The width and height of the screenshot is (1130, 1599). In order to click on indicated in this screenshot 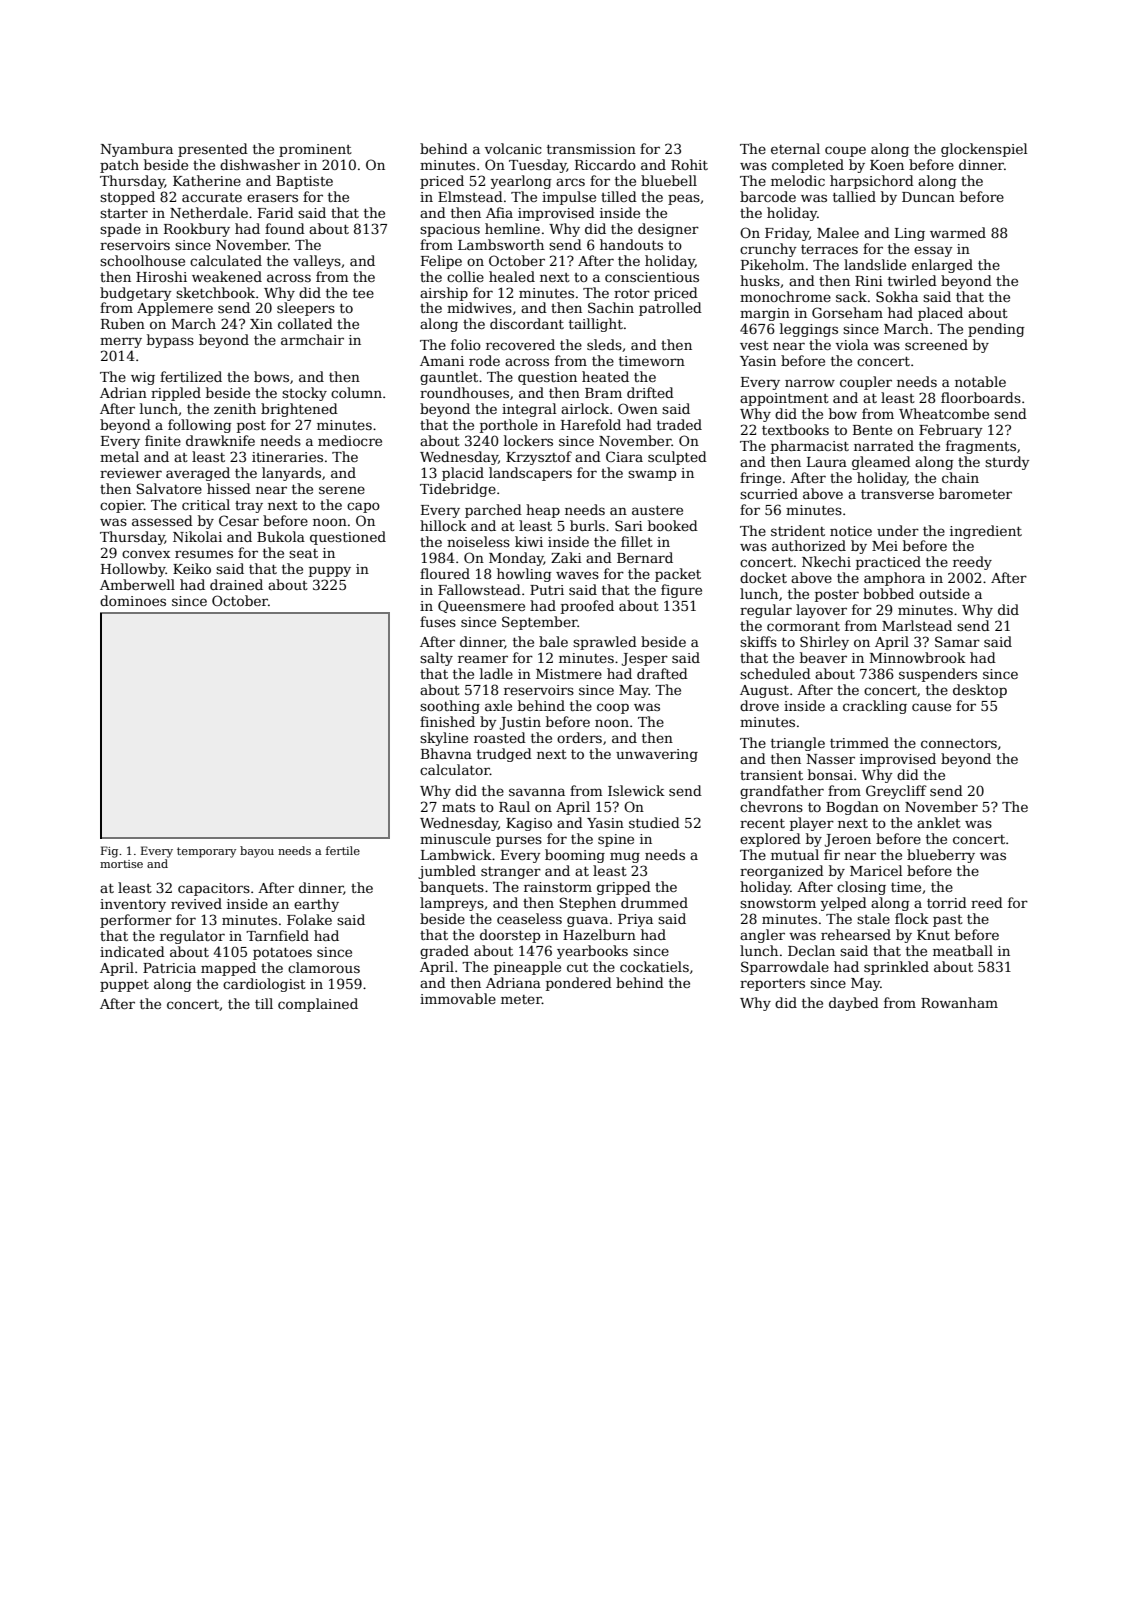, I will do `click(132, 951)`.
